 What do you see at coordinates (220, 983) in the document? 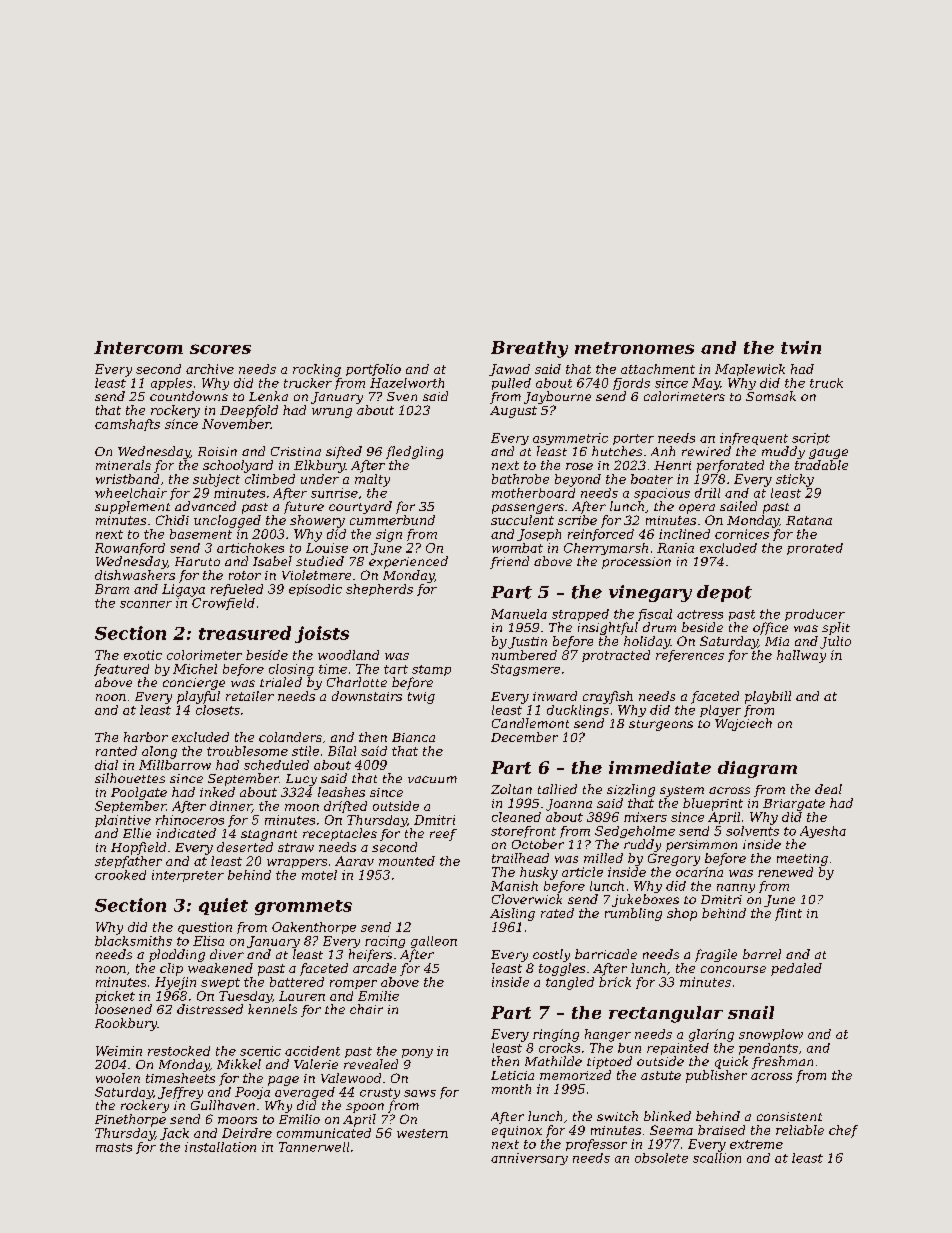
I see `swept` at bounding box center [220, 983].
